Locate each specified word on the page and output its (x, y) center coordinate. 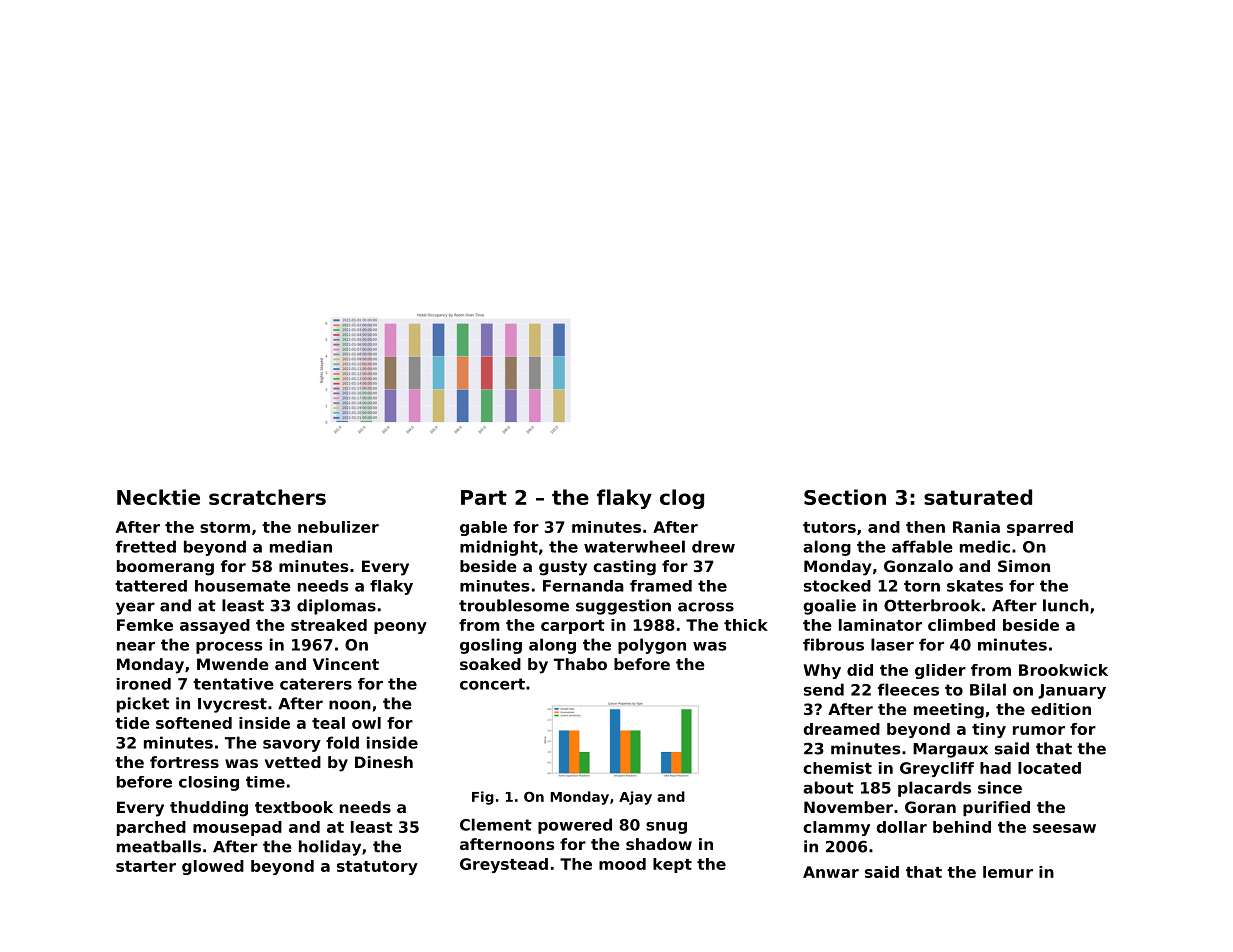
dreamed (841, 729)
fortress (184, 762)
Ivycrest (232, 705)
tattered (151, 586)
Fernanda (583, 586)
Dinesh (384, 762)
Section (845, 497)
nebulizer (338, 527)
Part (484, 497)
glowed (213, 867)
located (1049, 768)
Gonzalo (918, 566)
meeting (949, 711)
